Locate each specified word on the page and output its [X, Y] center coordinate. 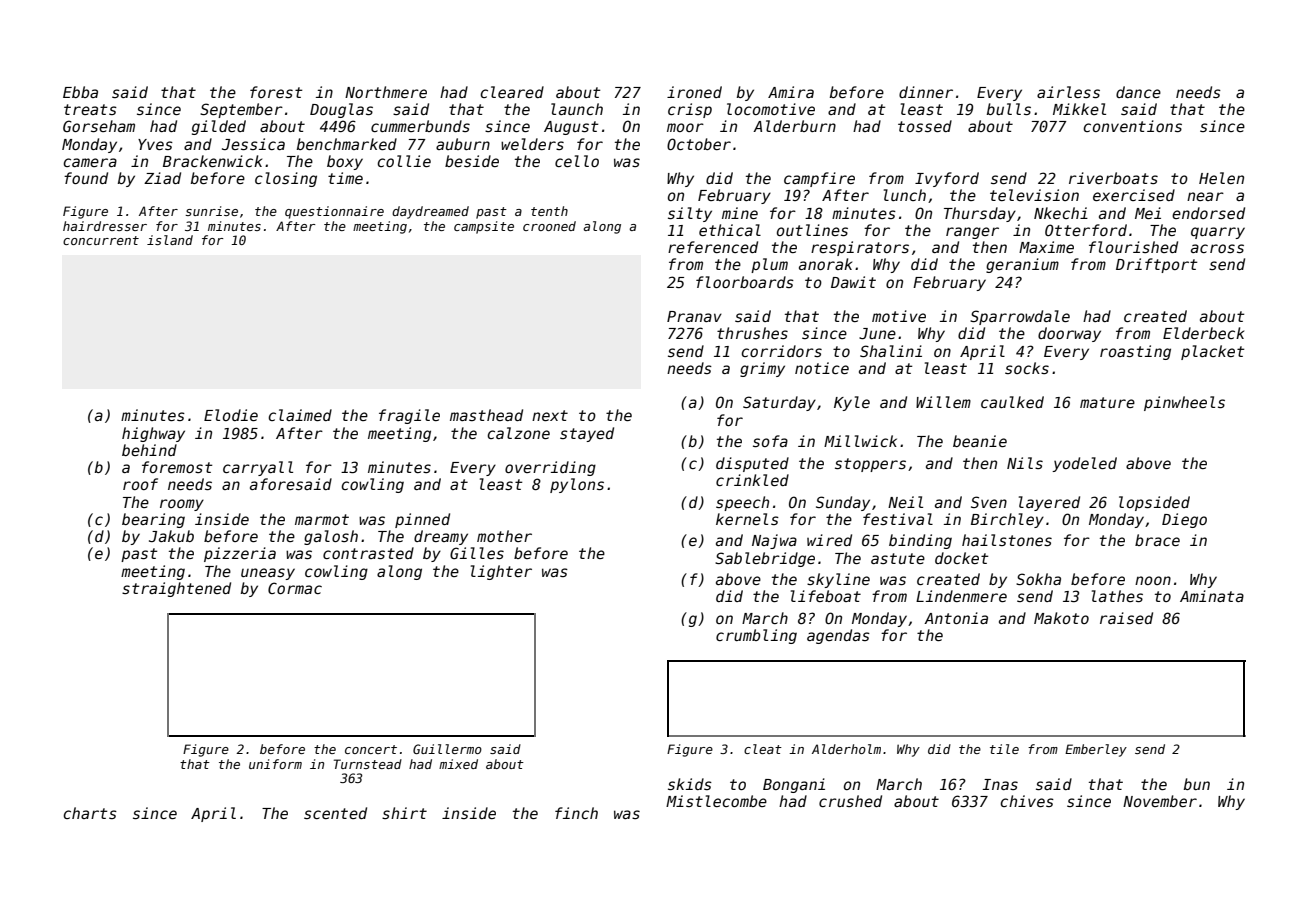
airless [1068, 92]
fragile [409, 416]
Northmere [386, 92]
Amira [791, 92]
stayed [587, 434]
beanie [980, 441]
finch [576, 813]
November [1160, 801]
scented [335, 813]
